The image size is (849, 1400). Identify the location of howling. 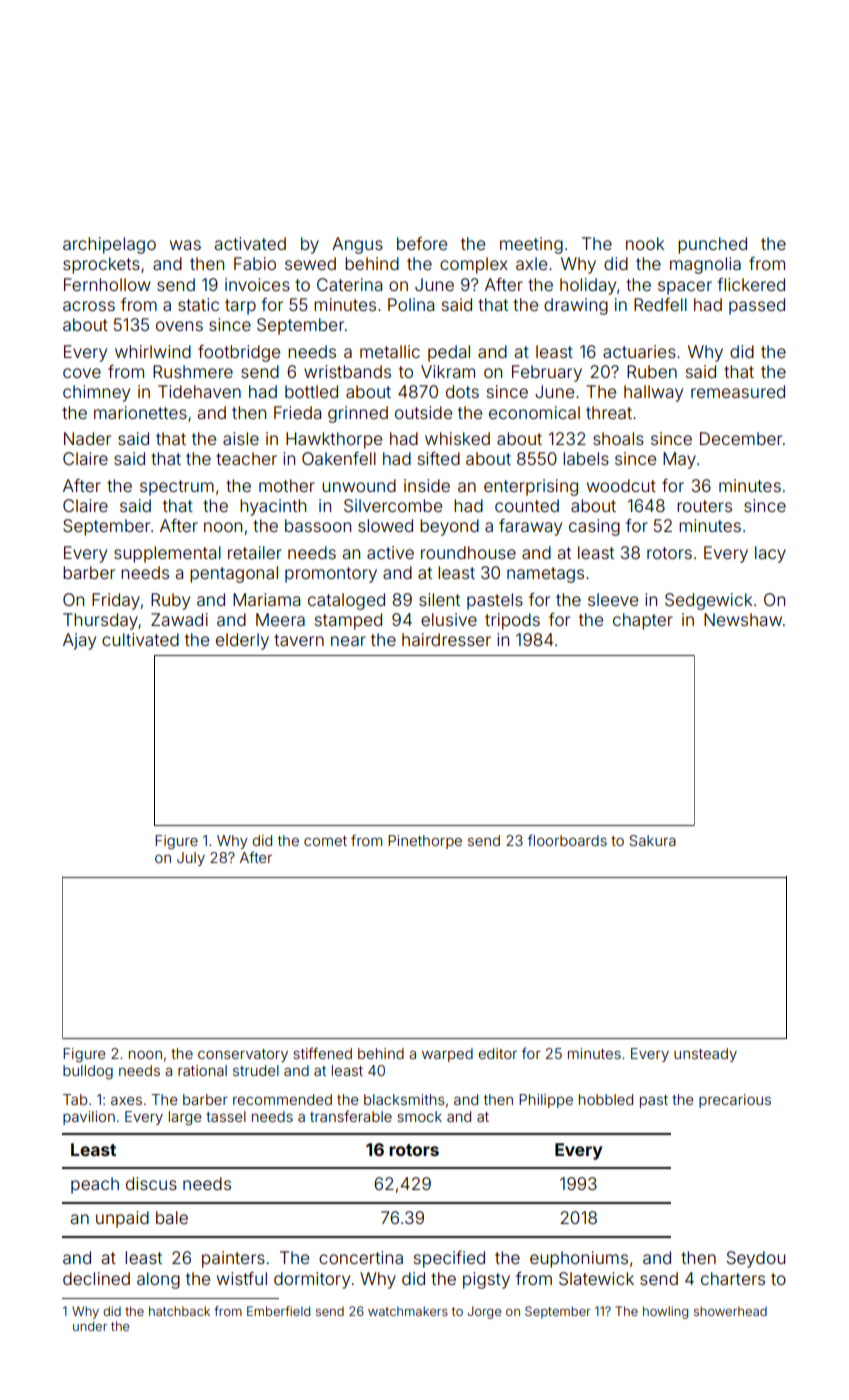
(665, 1312).
